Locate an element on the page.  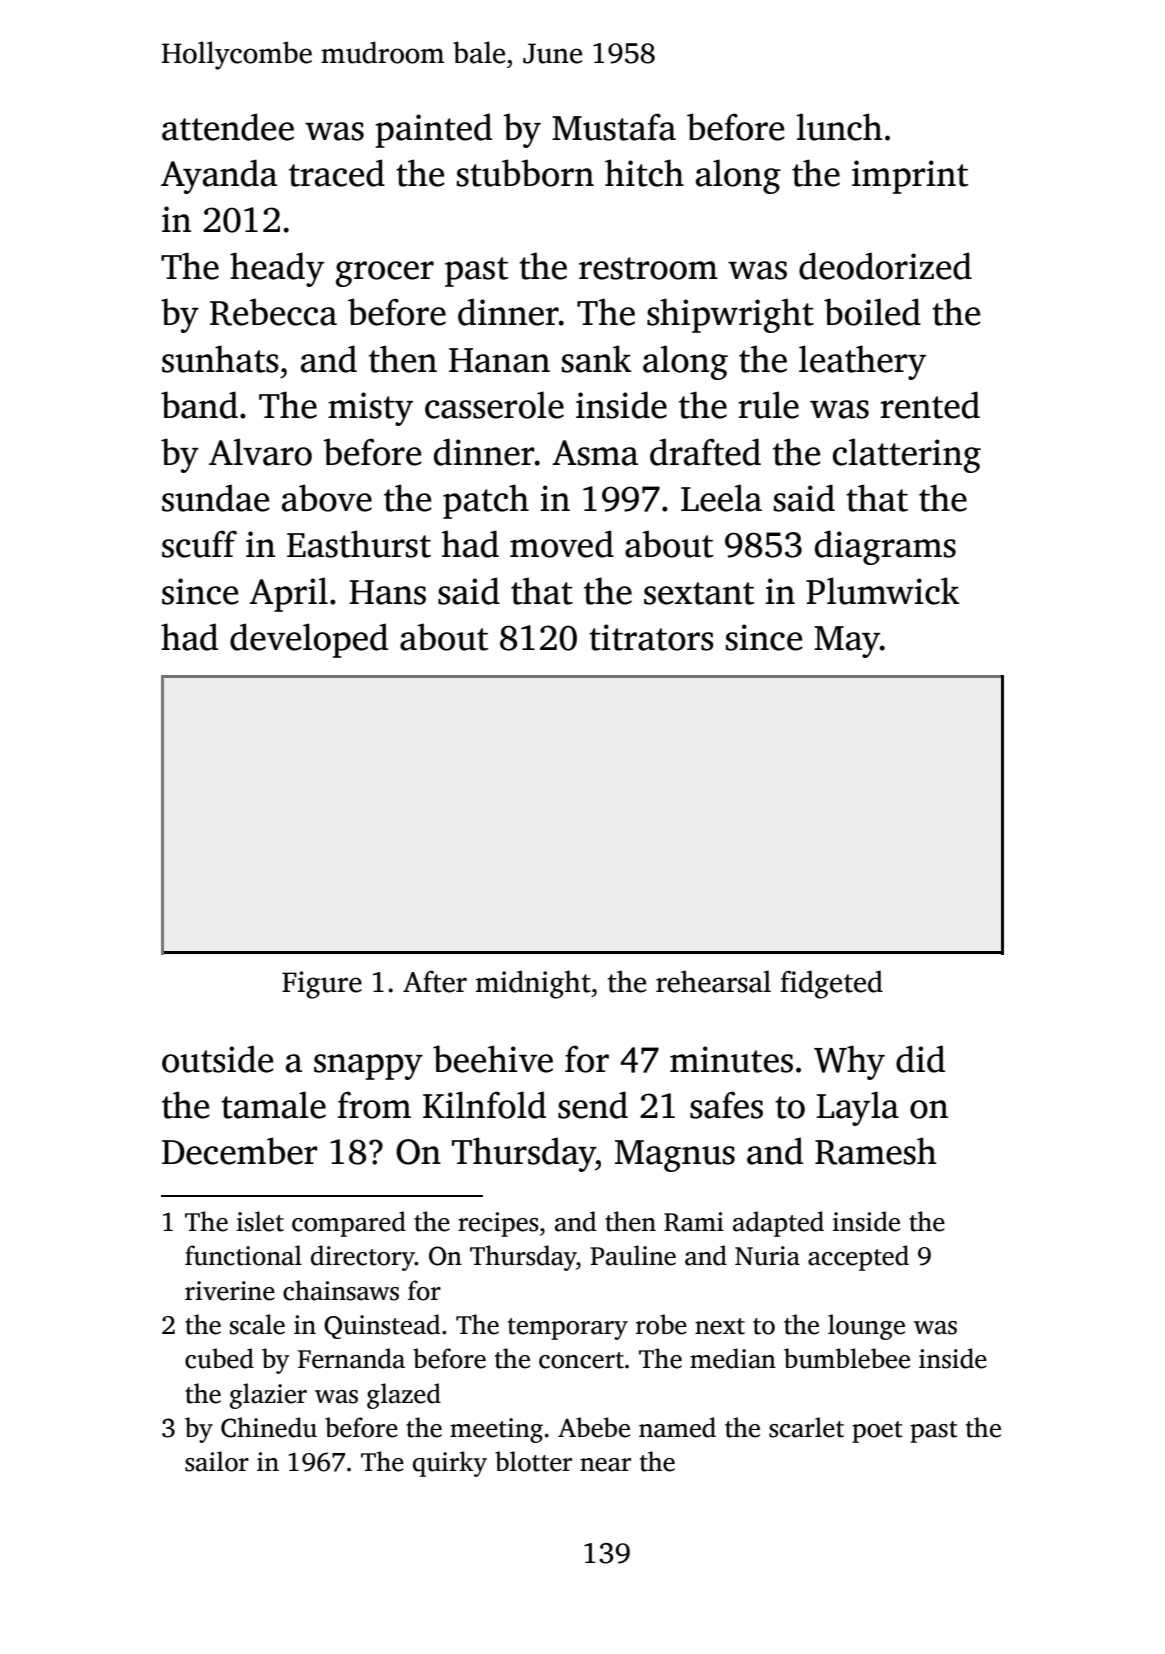
scuff is located at coordinates (199, 544).
